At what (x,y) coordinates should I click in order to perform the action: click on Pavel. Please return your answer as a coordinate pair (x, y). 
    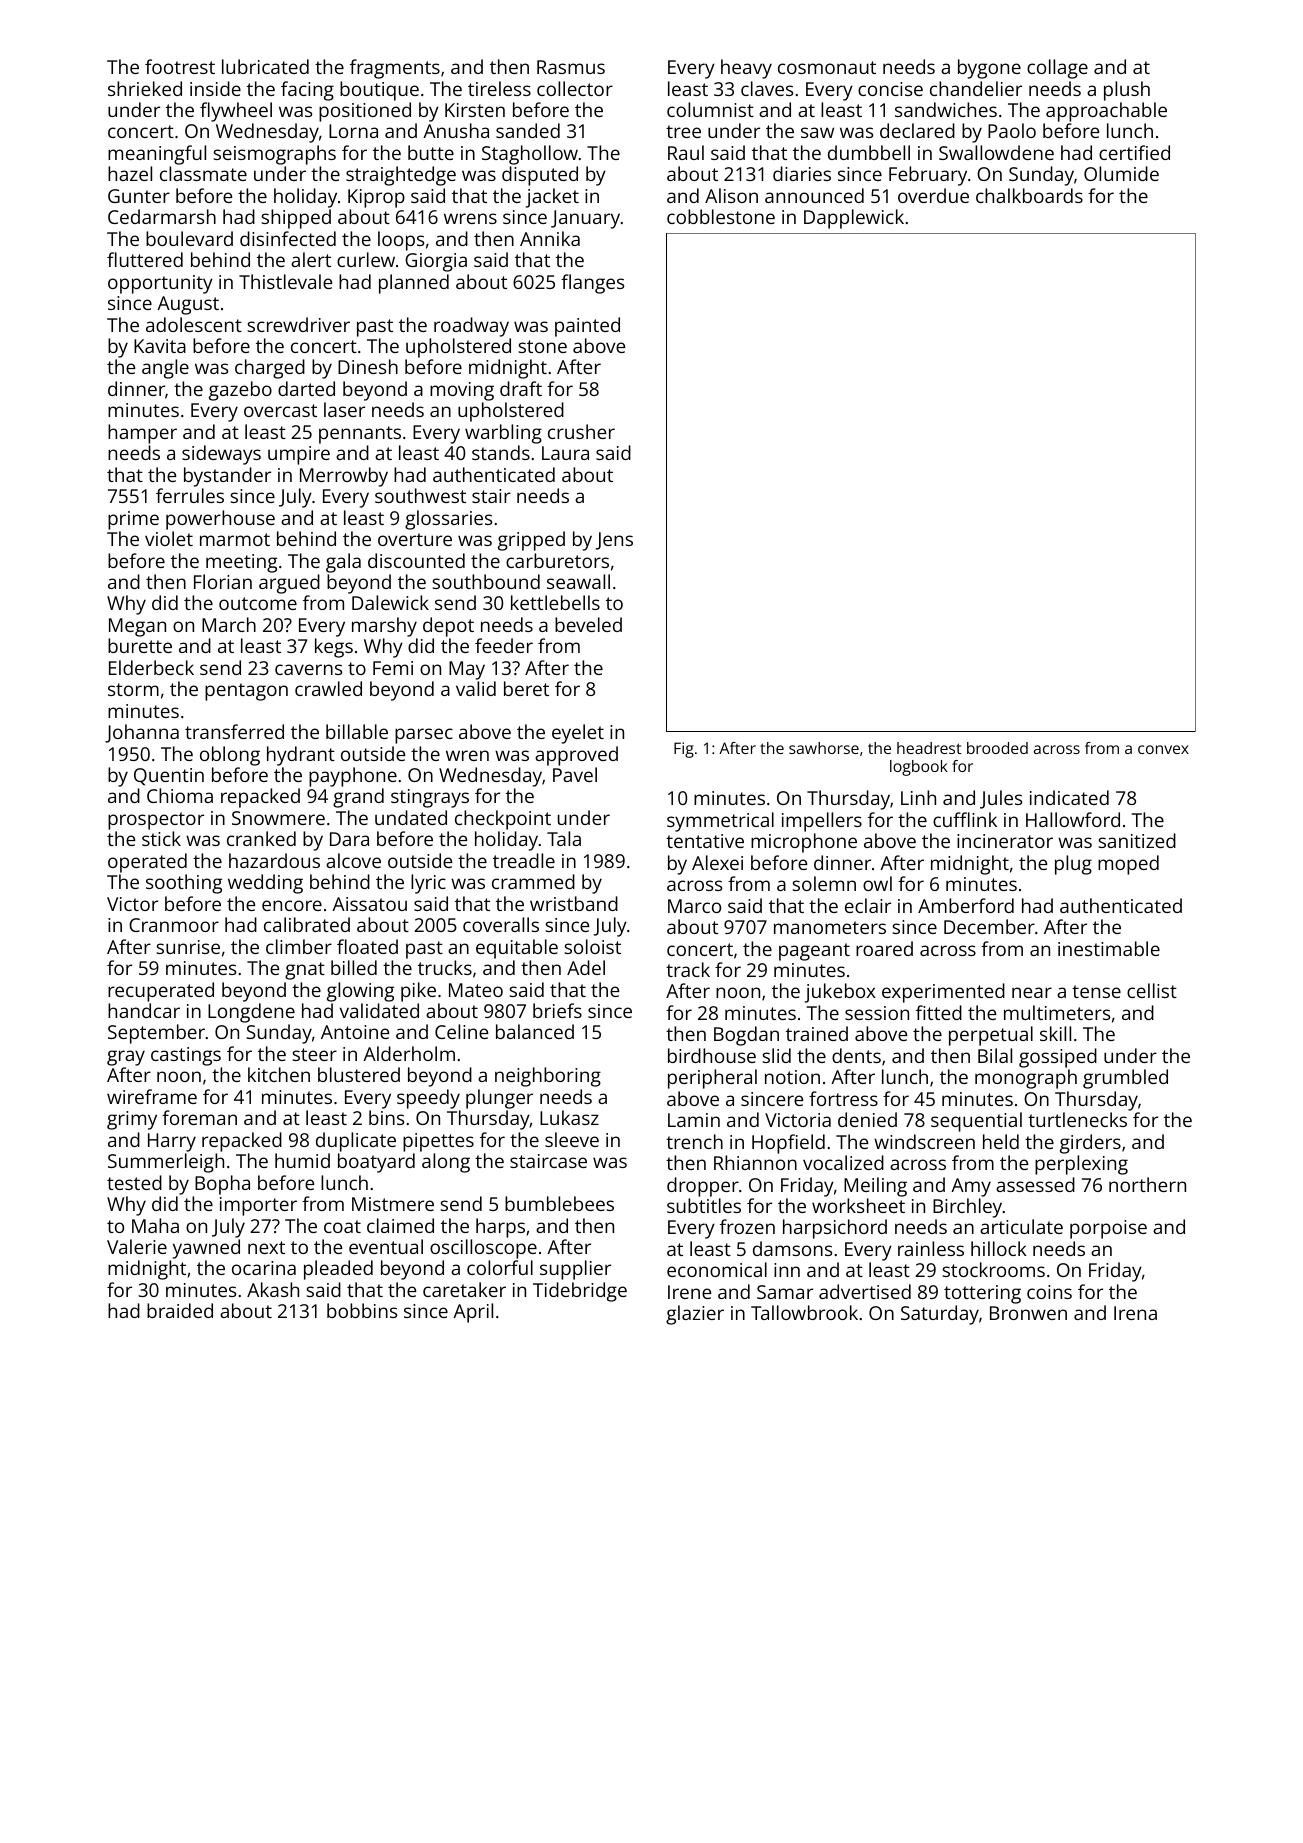
    Looking at the image, I should click on (575, 774).
